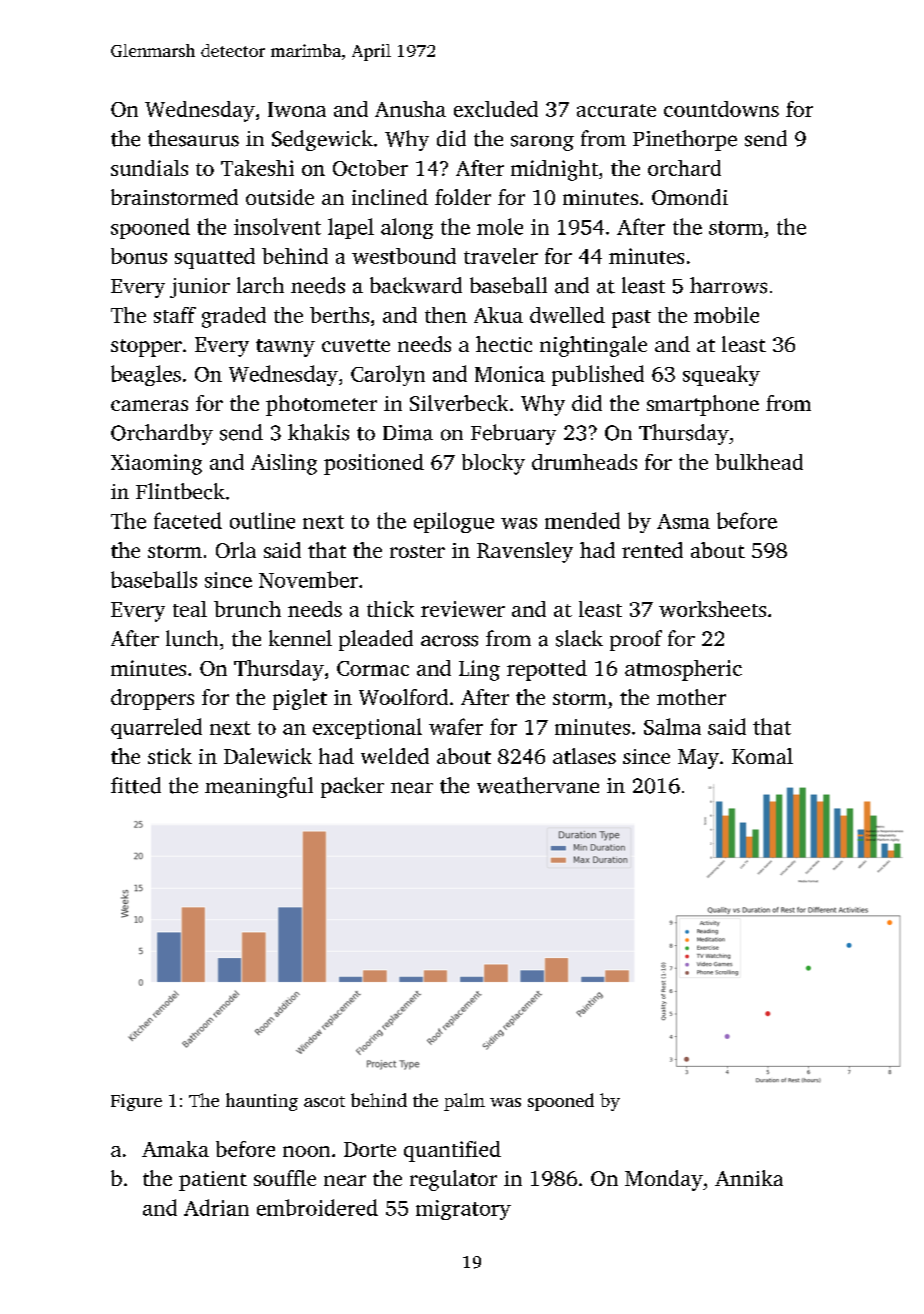 The height and width of the image is (1314, 924). Describe the element at coordinates (510, 374) in the image. I see `Monica` at that location.
